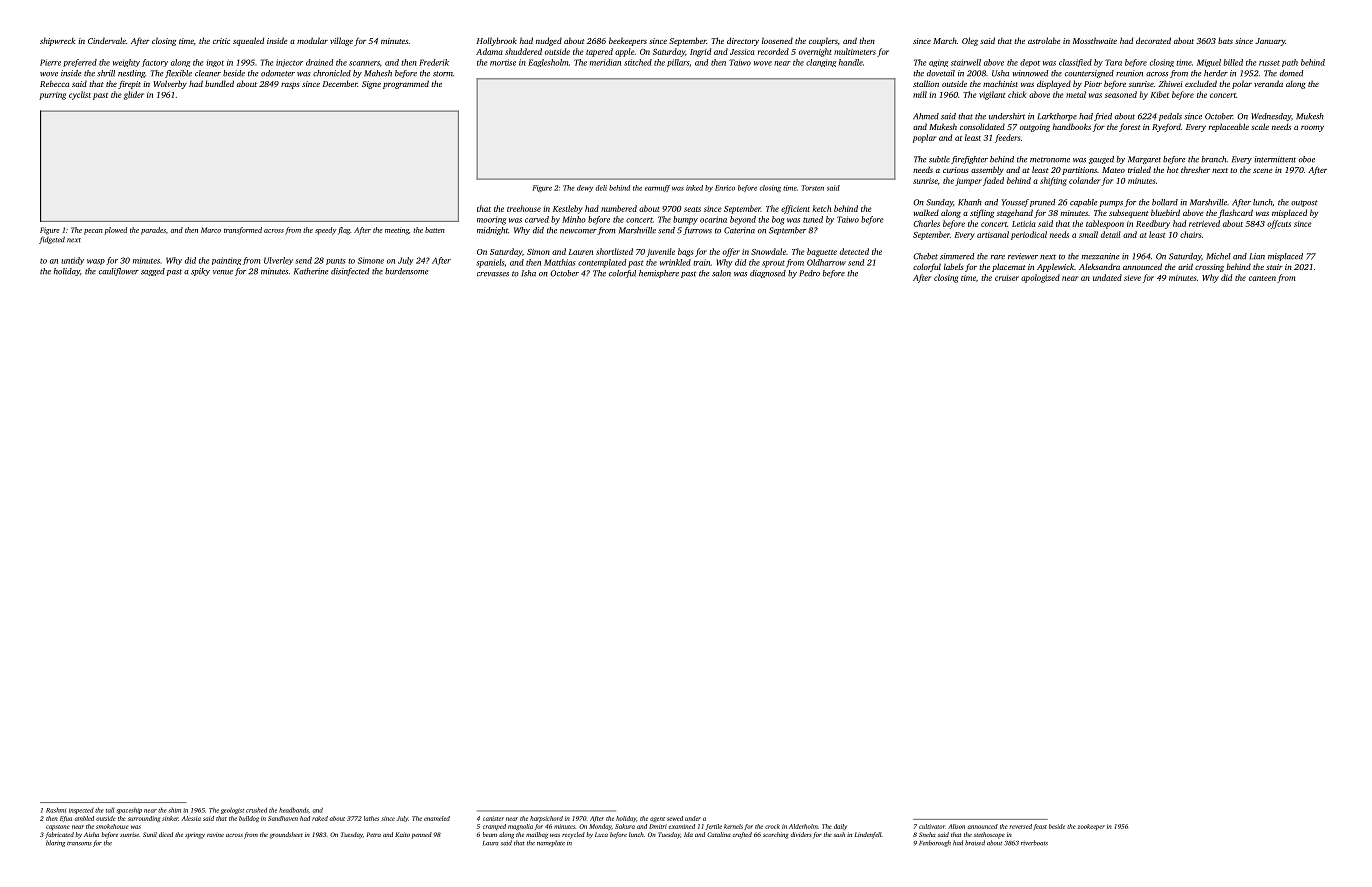  Describe the element at coordinates (325, 231) in the screenshot. I see `speedy` at that location.
